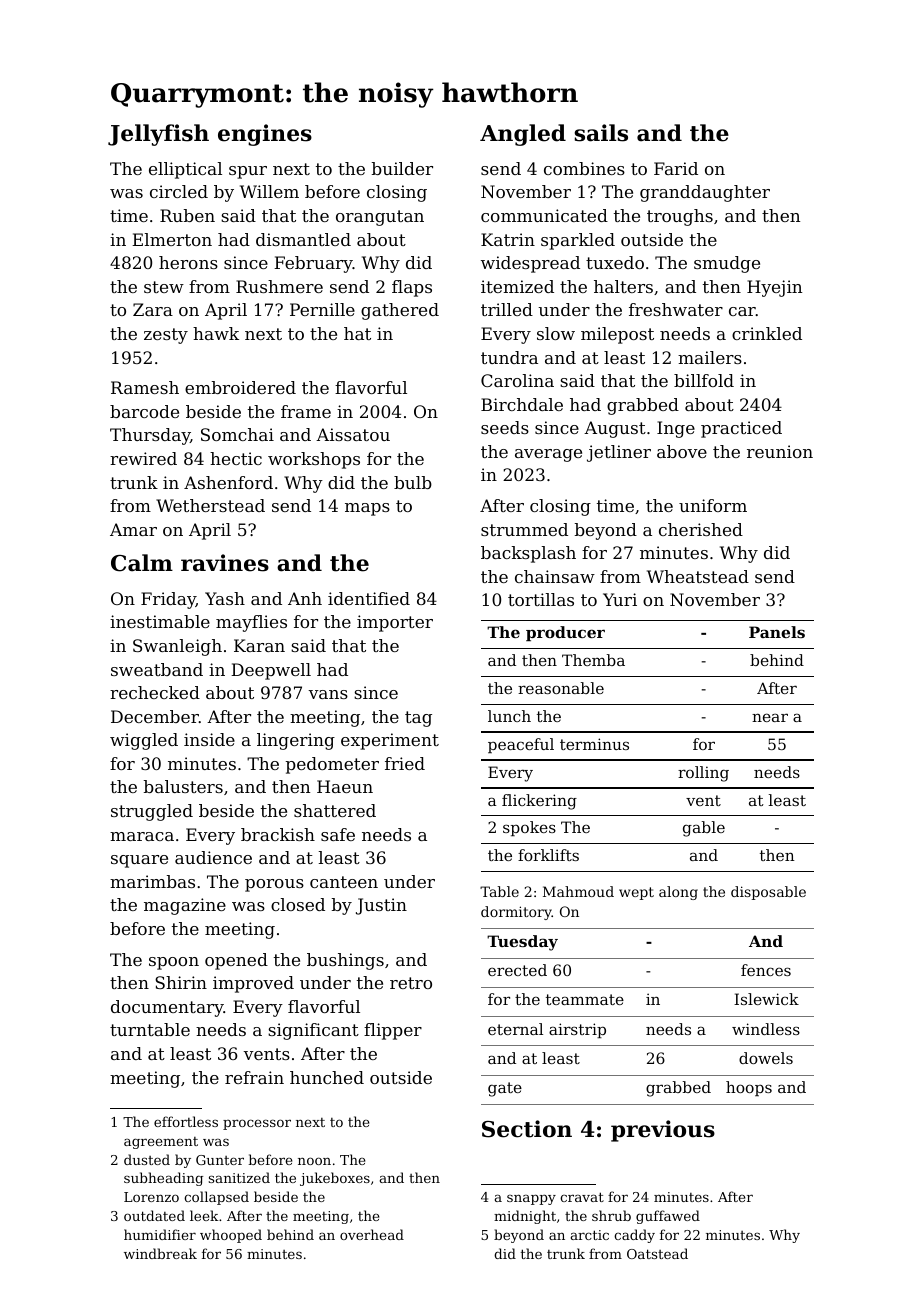 The width and height of the image is (924, 1308). I want to click on along, so click(678, 893).
